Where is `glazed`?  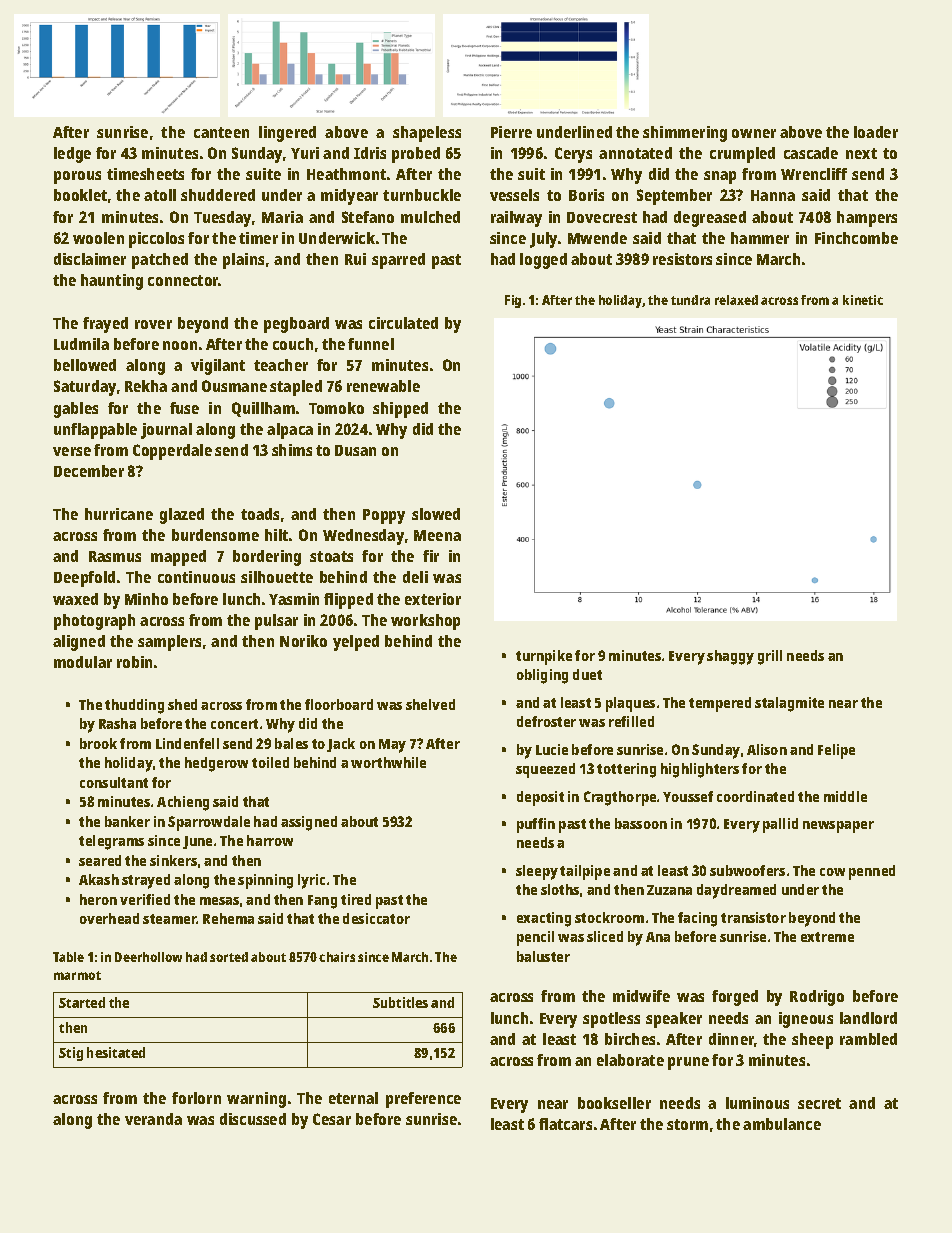 glazed is located at coordinates (182, 516).
